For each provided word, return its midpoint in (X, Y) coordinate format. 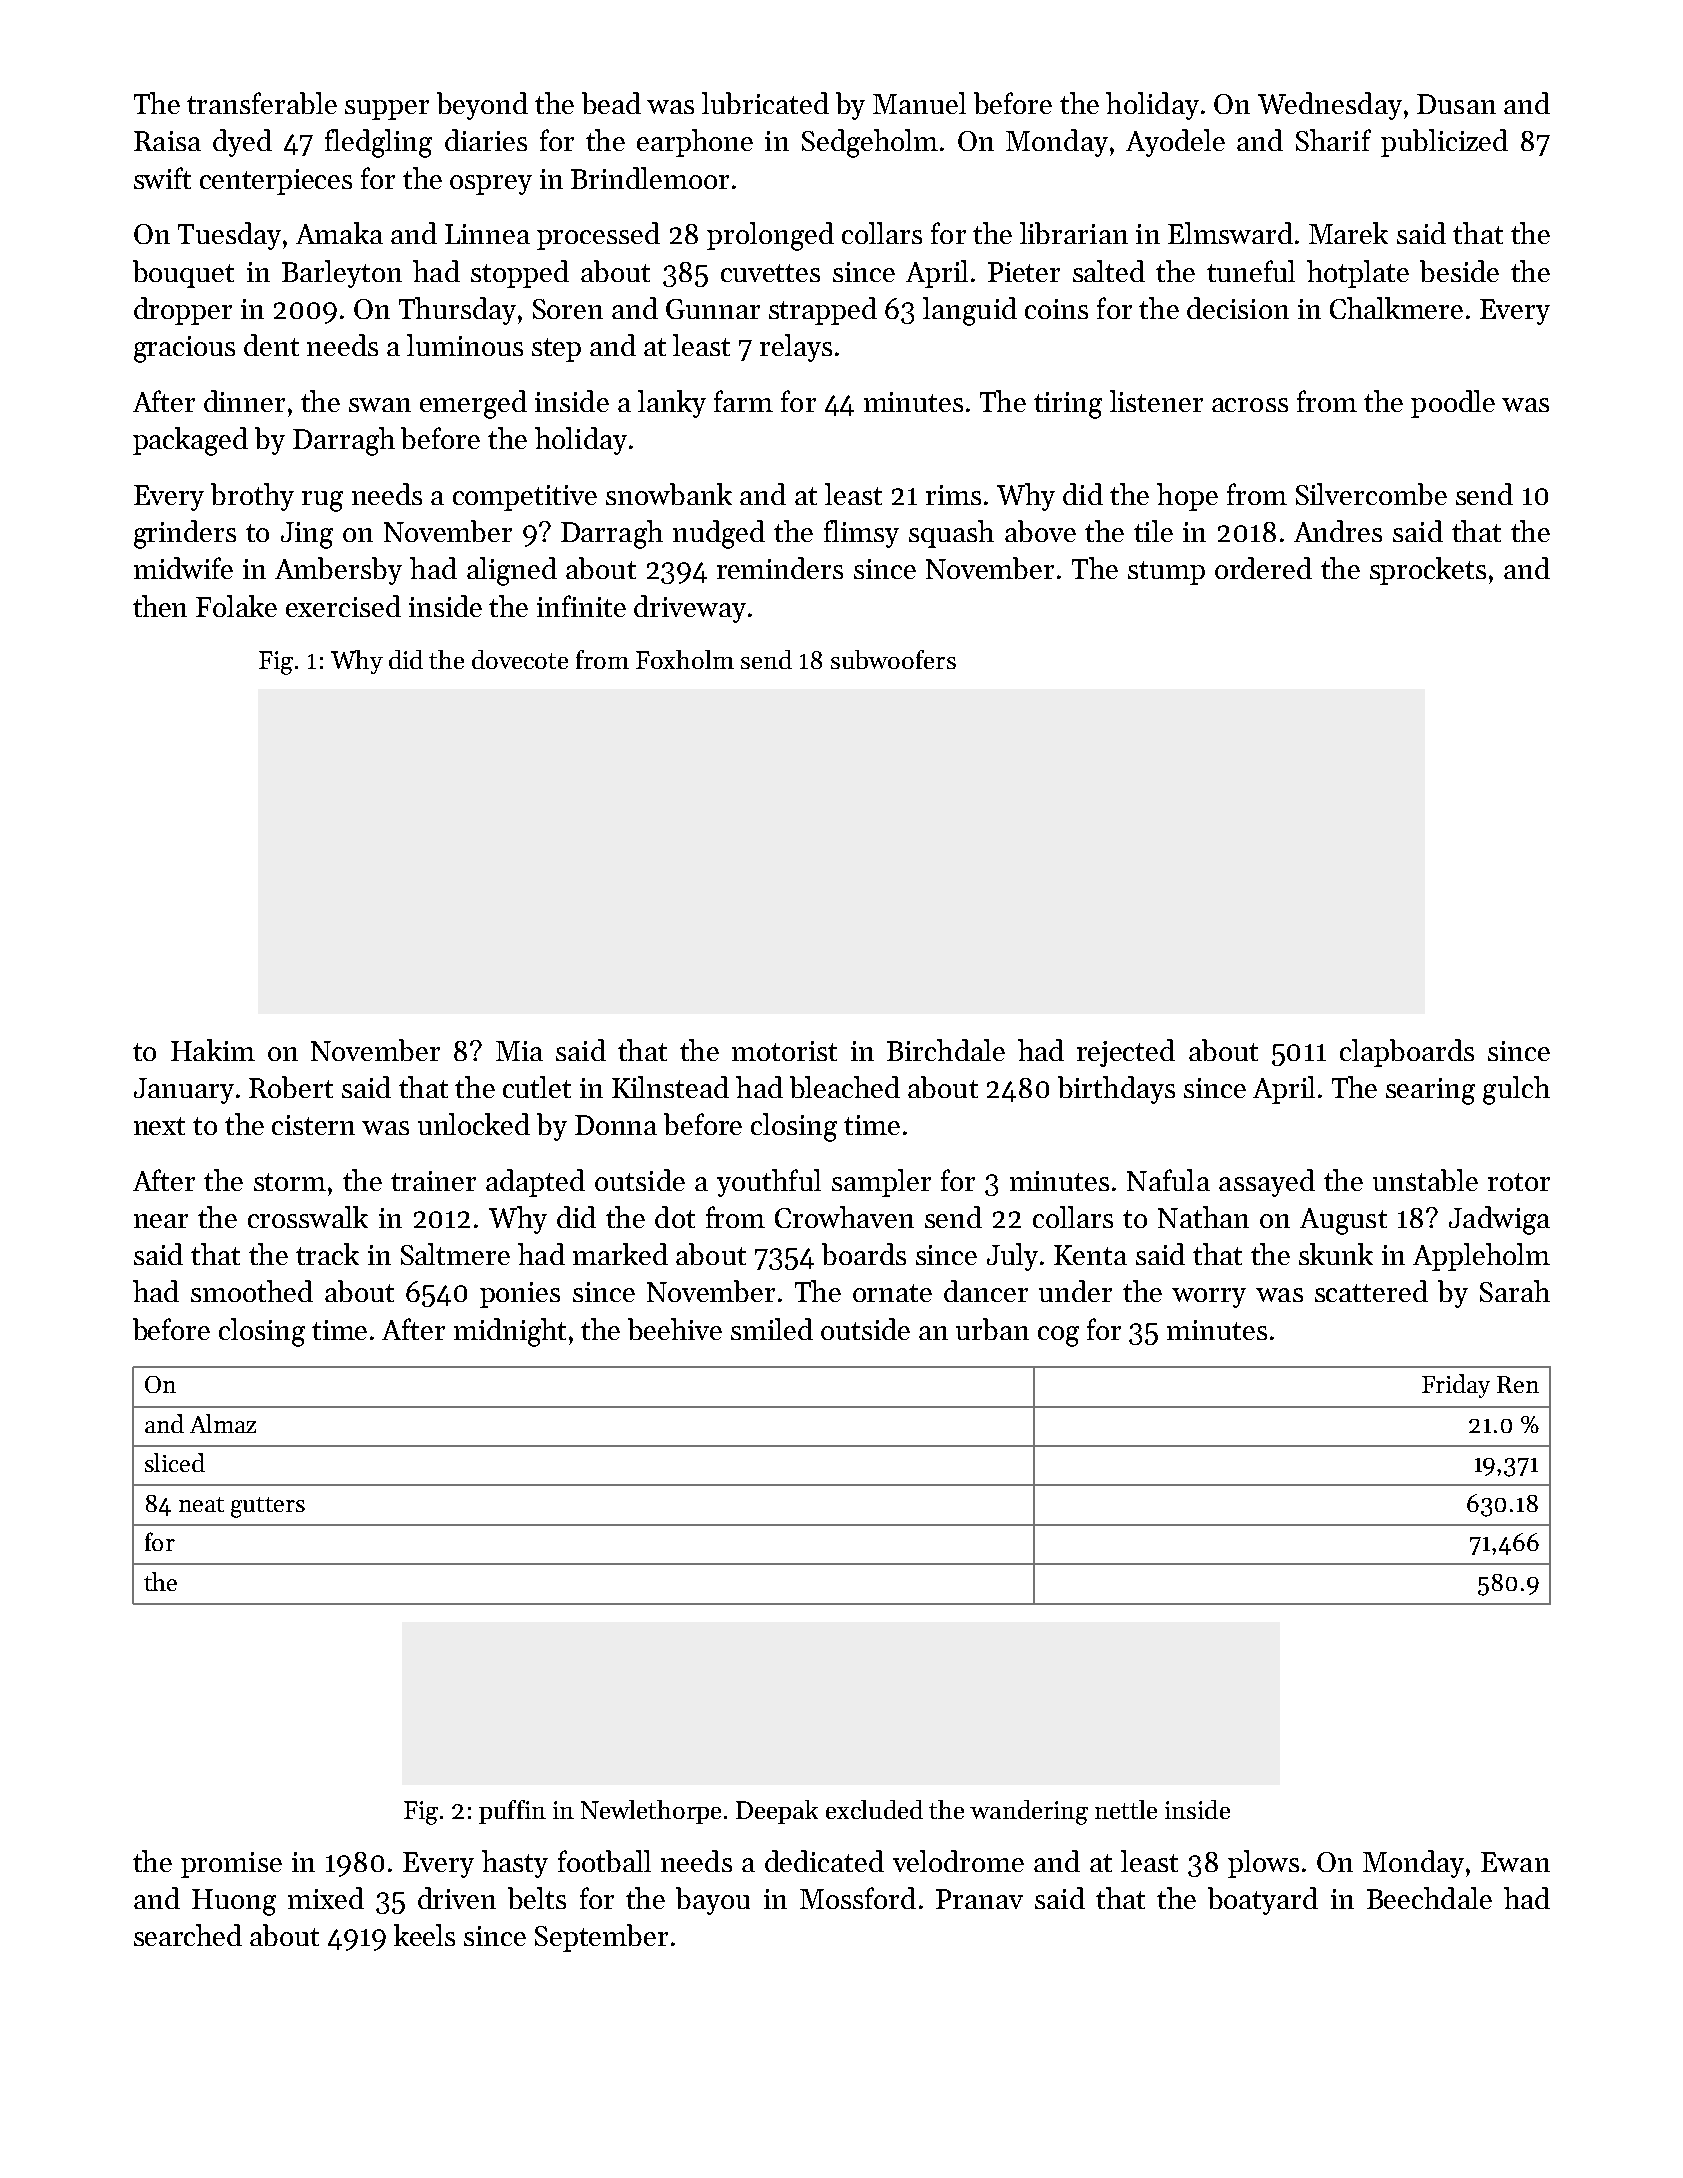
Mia (519, 1051)
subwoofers (893, 659)
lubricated (765, 103)
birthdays (1116, 1090)
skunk (1336, 1254)
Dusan (1456, 104)
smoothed (252, 1291)
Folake (236, 606)
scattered (1371, 1291)
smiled (772, 1329)
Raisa (167, 141)
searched (188, 1935)
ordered (1263, 568)
